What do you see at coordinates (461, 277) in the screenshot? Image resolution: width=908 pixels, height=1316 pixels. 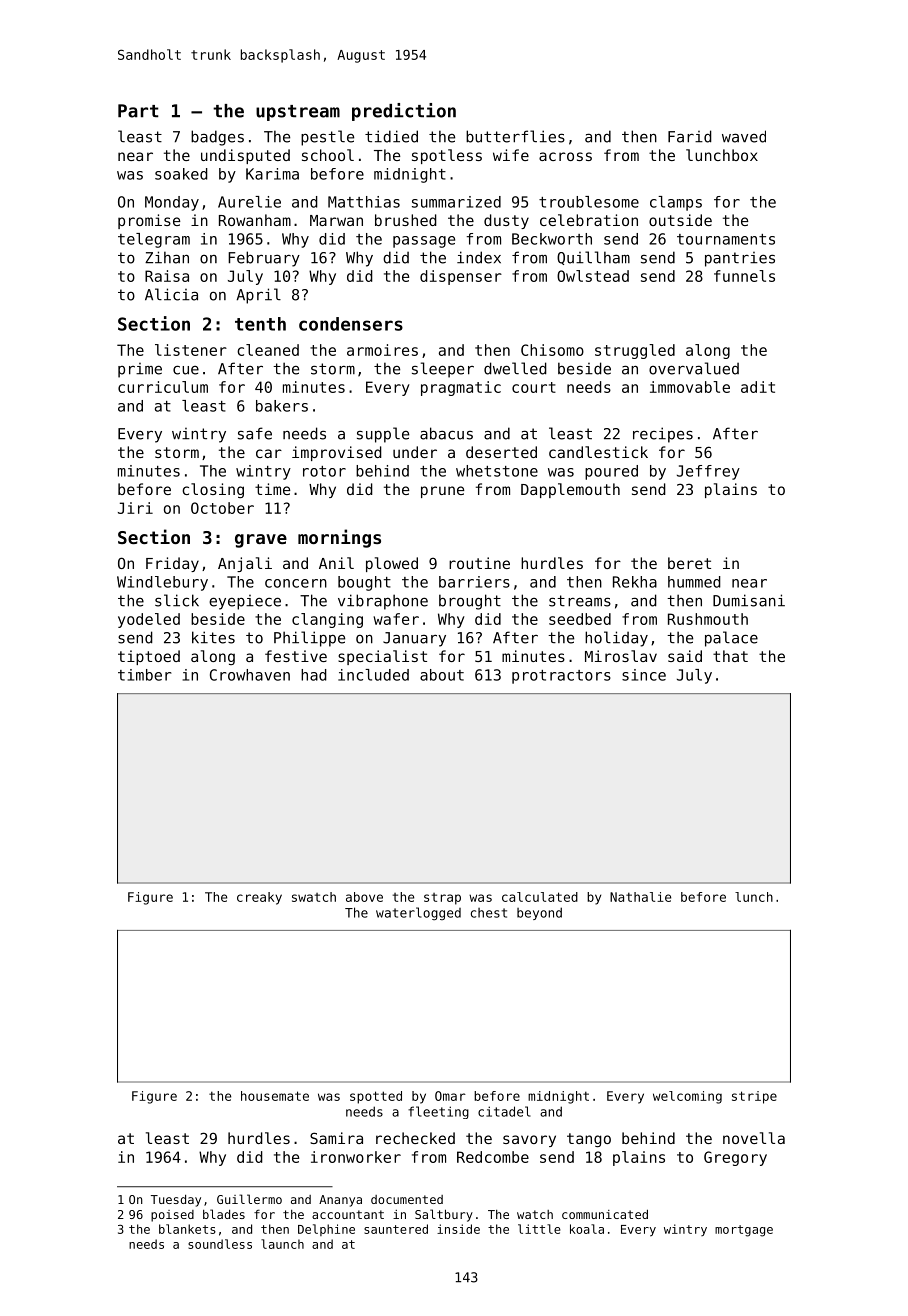 I see `dispenser` at bounding box center [461, 277].
